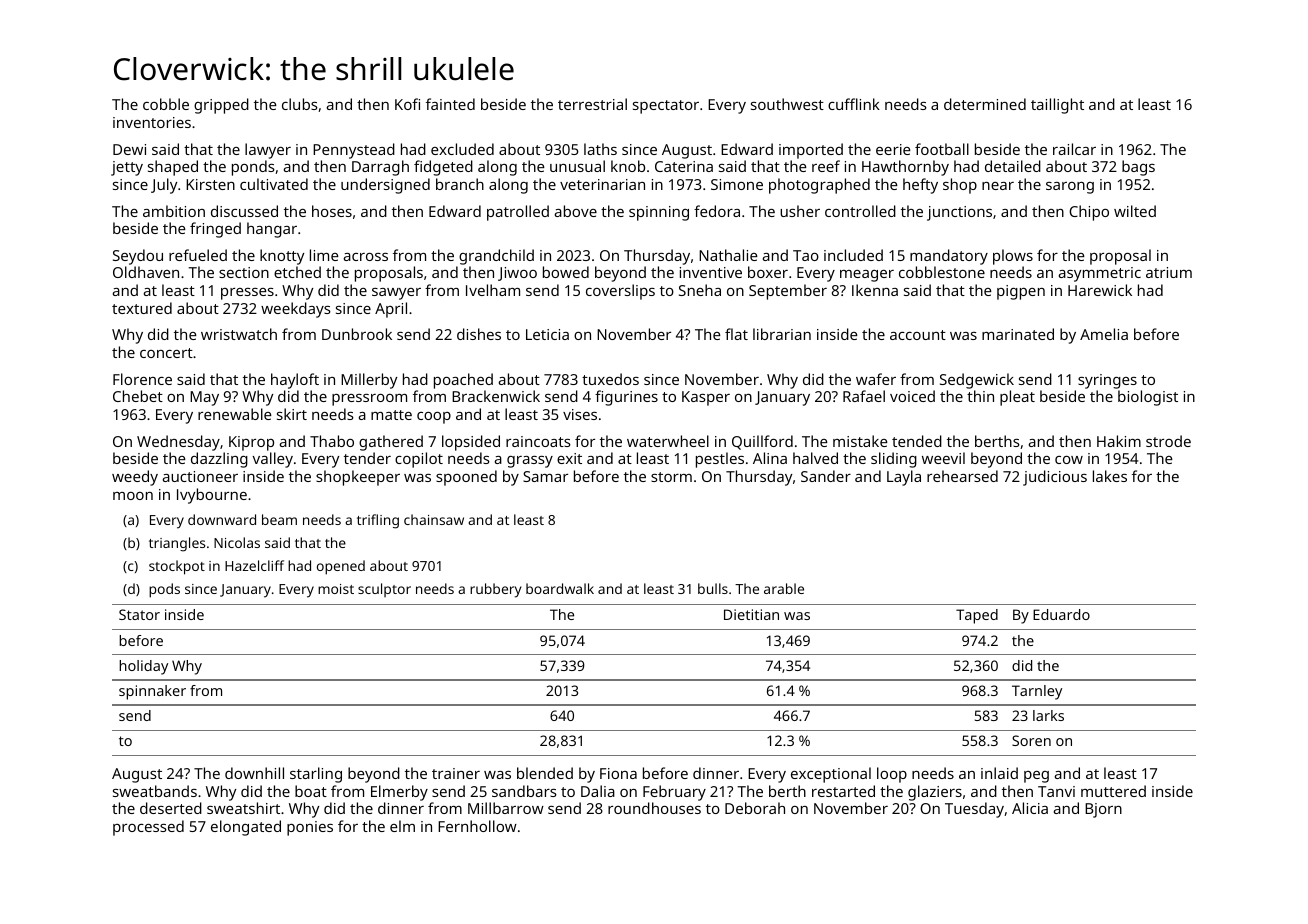  I want to click on larks, so click(1048, 715).
